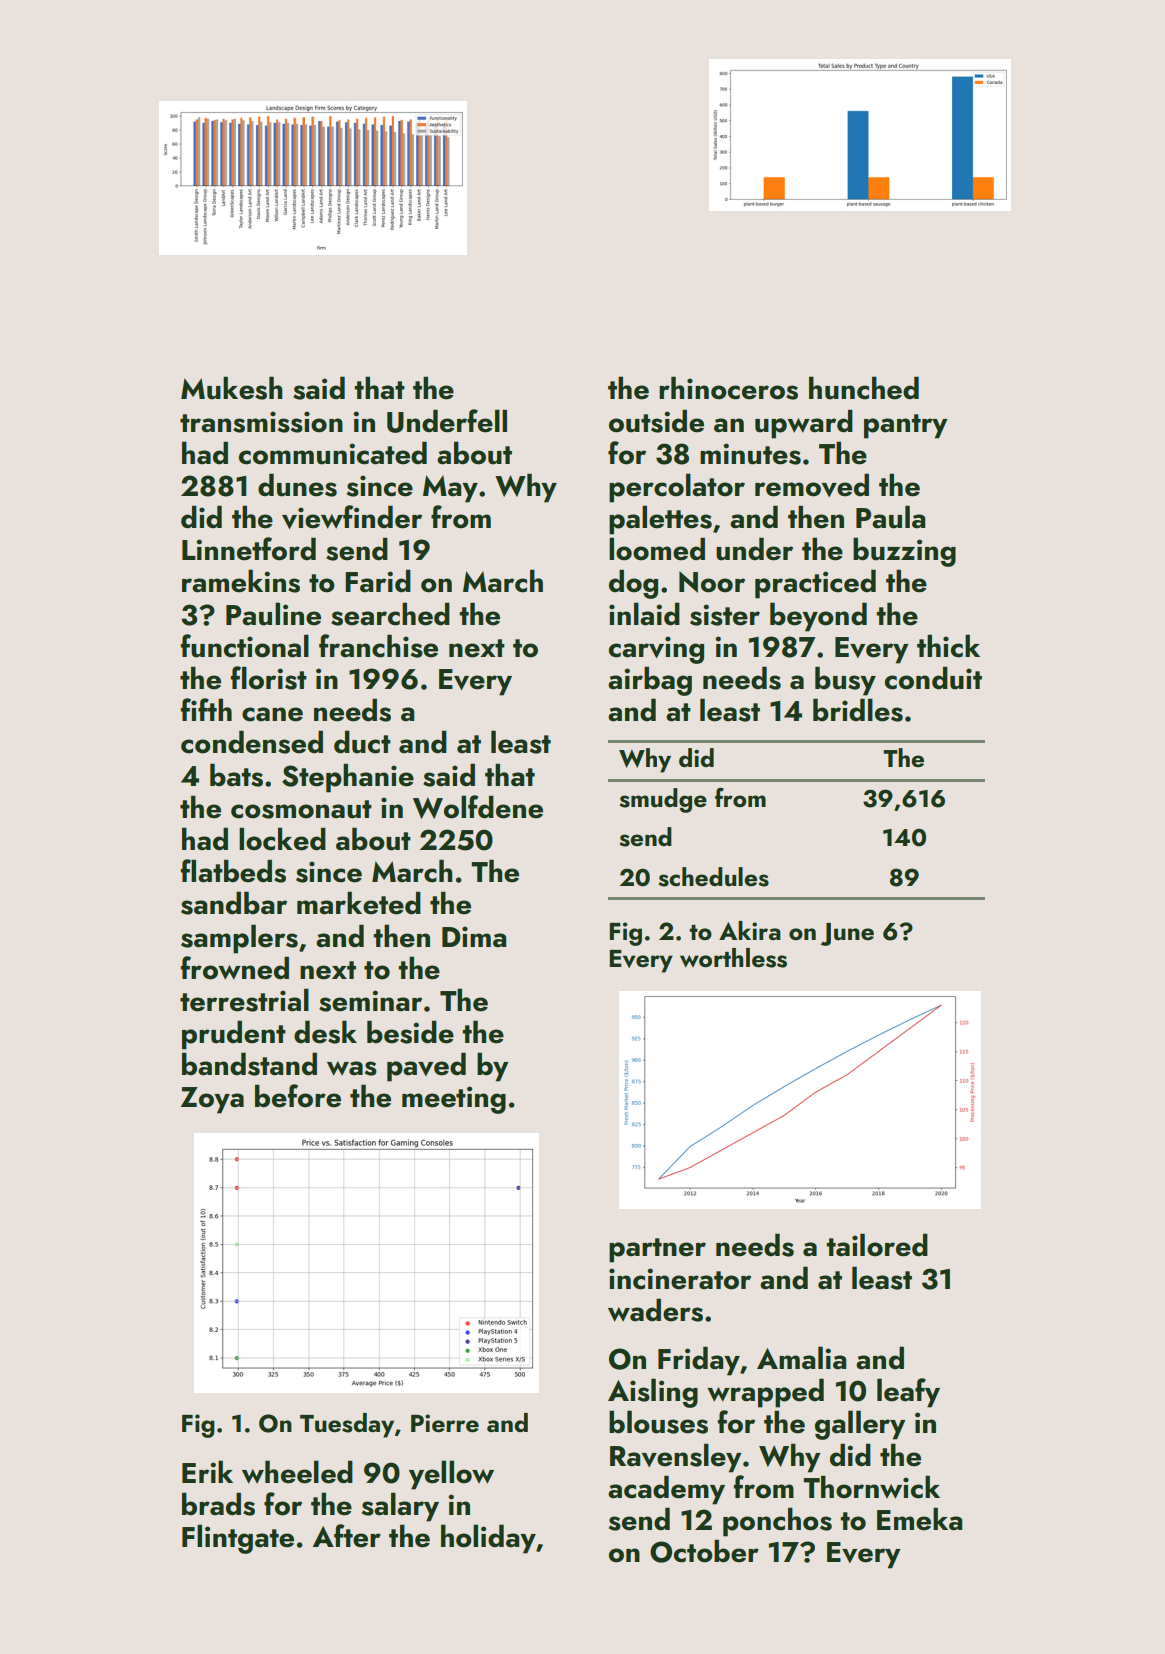 Image resolution: width=1165 pixels, height=1654 pixels. Describe the element at coordinates (207, 1471) in the image. I see `Erik` at that location.
